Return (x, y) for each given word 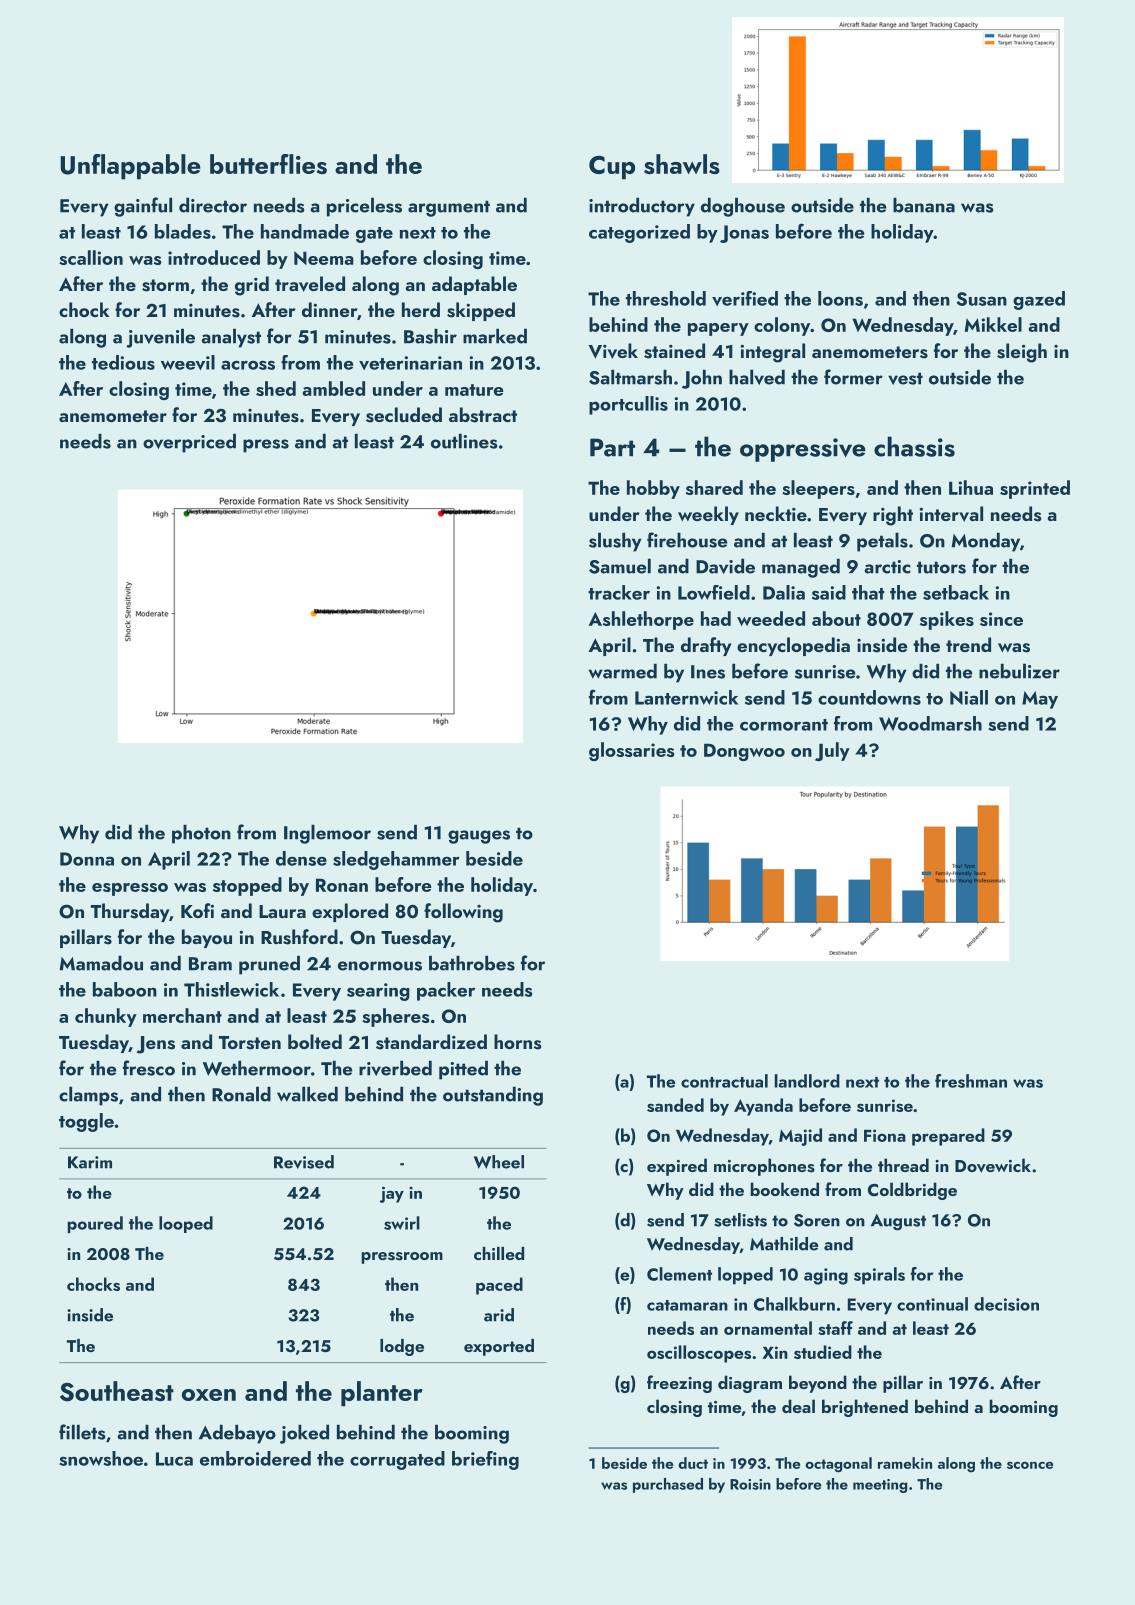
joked (304, 1434)
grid (252, 286)
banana (924, 205)
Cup (612, 168)
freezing (679, 1384)
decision (1006, 1304)
